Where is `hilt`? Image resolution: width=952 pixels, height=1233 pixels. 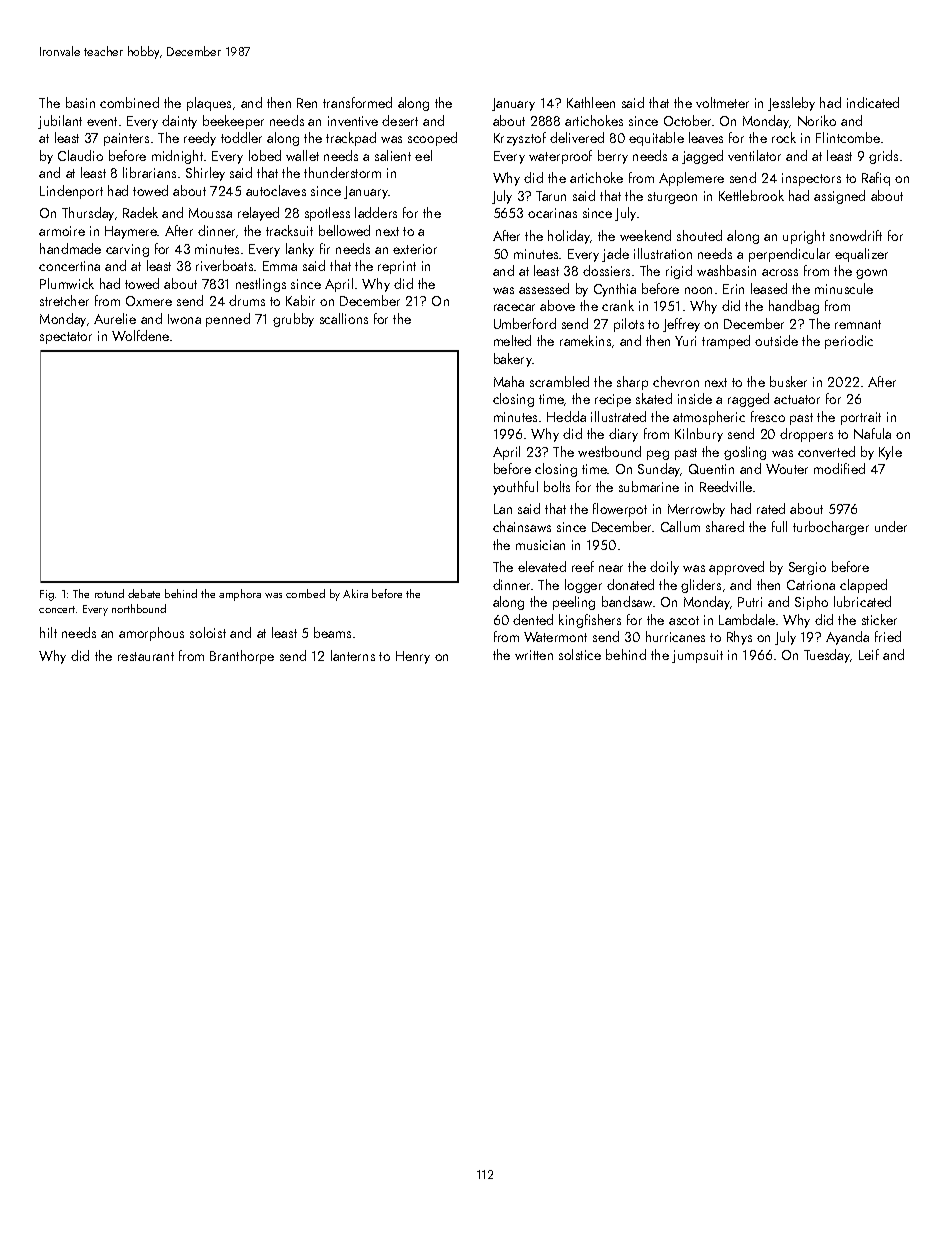 hilt is located at coordinates (48, 632).
